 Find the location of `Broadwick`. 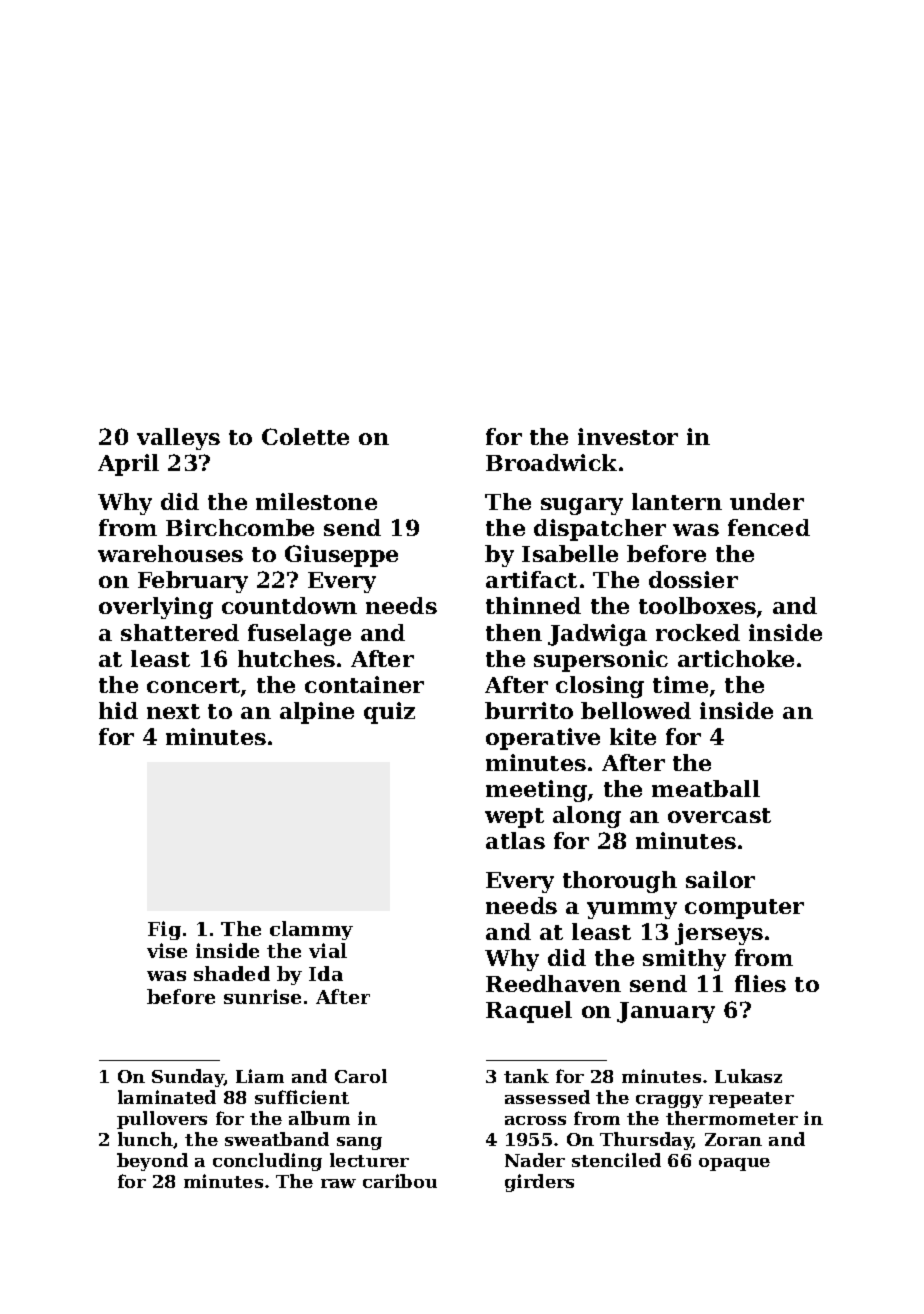

Broadwick is located at coordinates (551, 462).
